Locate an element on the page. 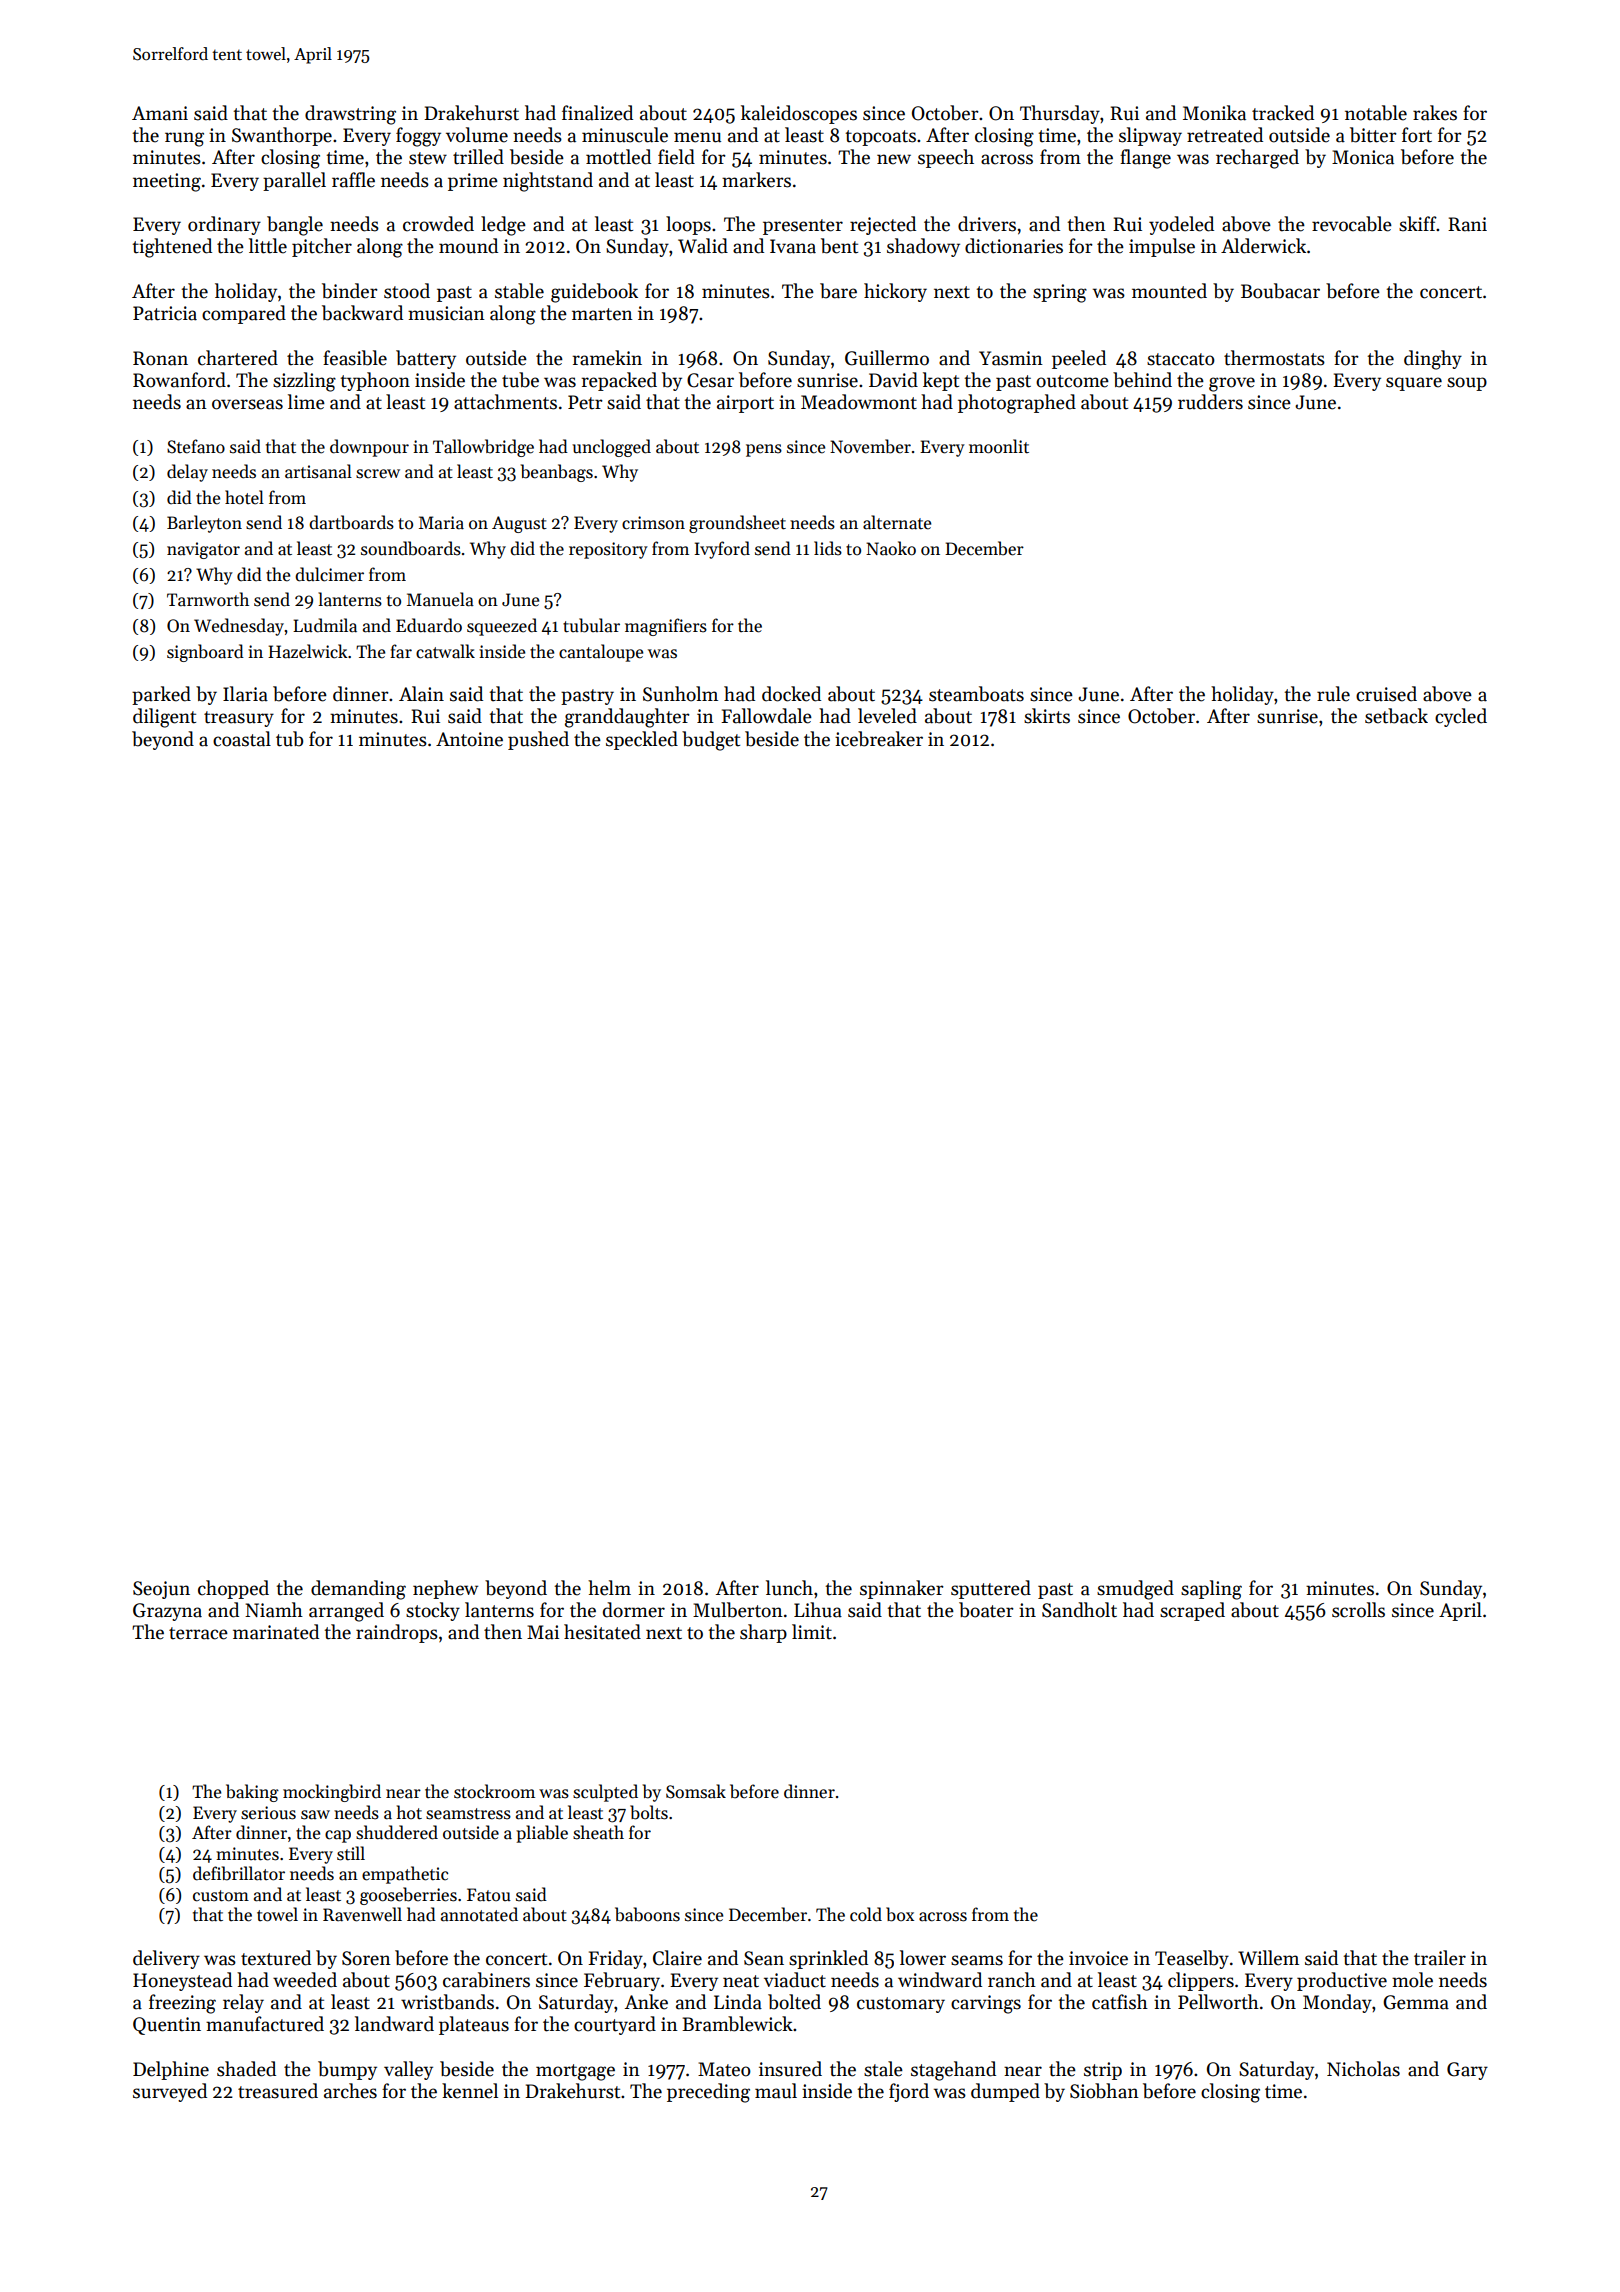  setback is located at coordinates (1396, 716).
